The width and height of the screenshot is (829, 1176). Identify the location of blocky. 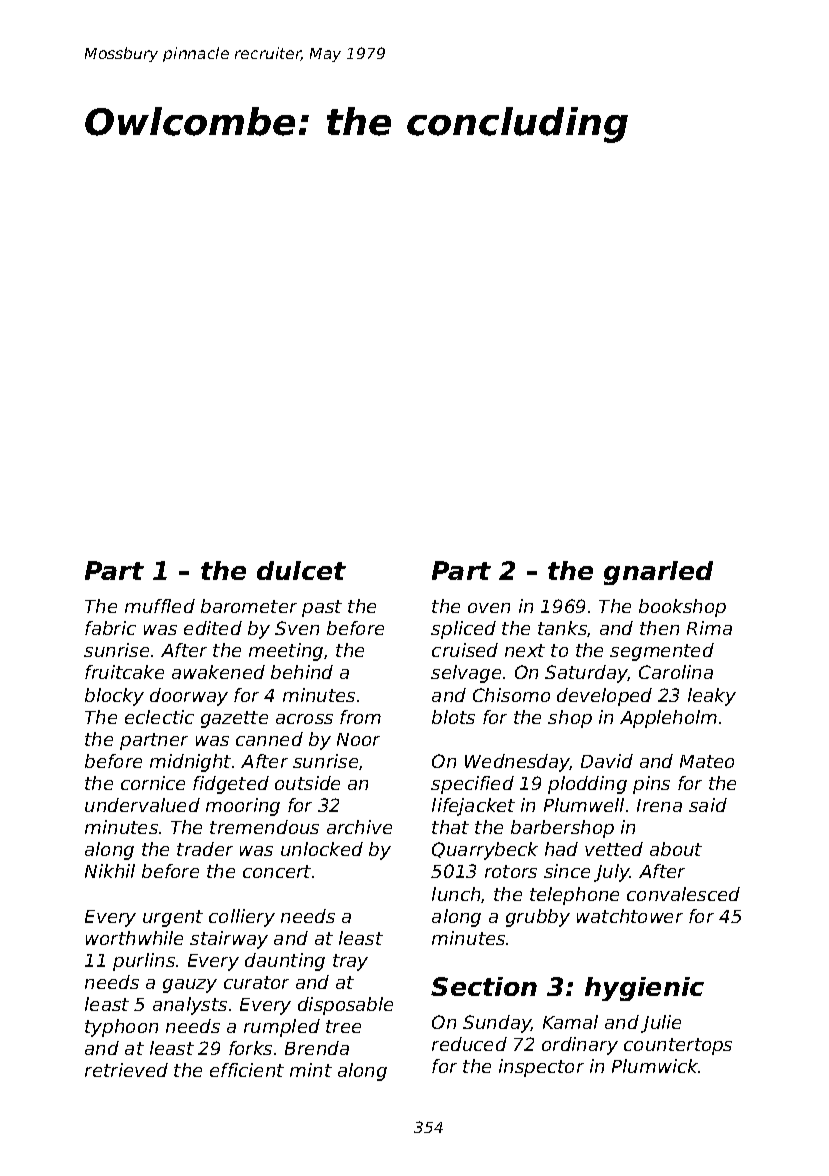
(114, 697).
